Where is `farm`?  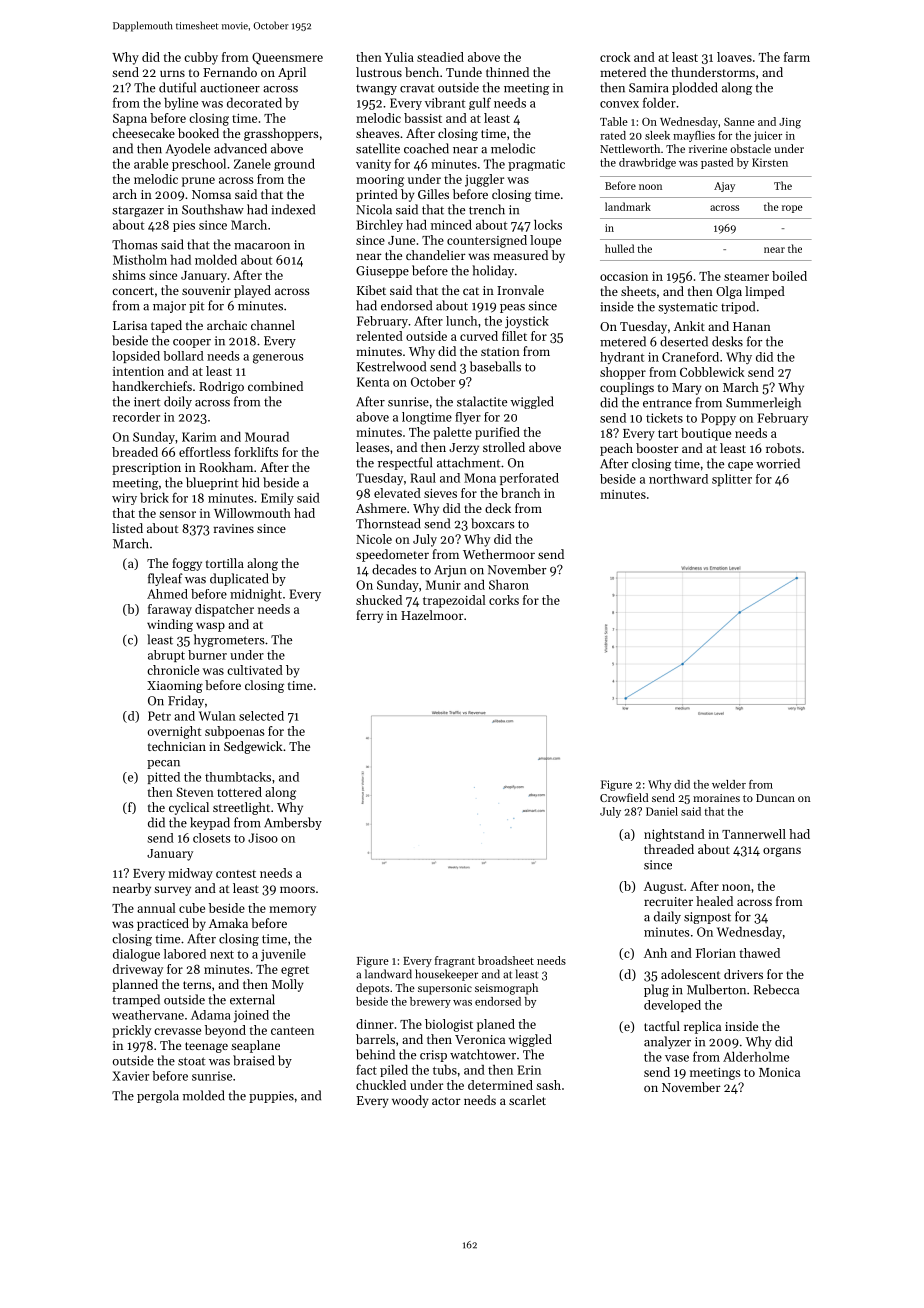 farm is located at coordinates (797, 57).
